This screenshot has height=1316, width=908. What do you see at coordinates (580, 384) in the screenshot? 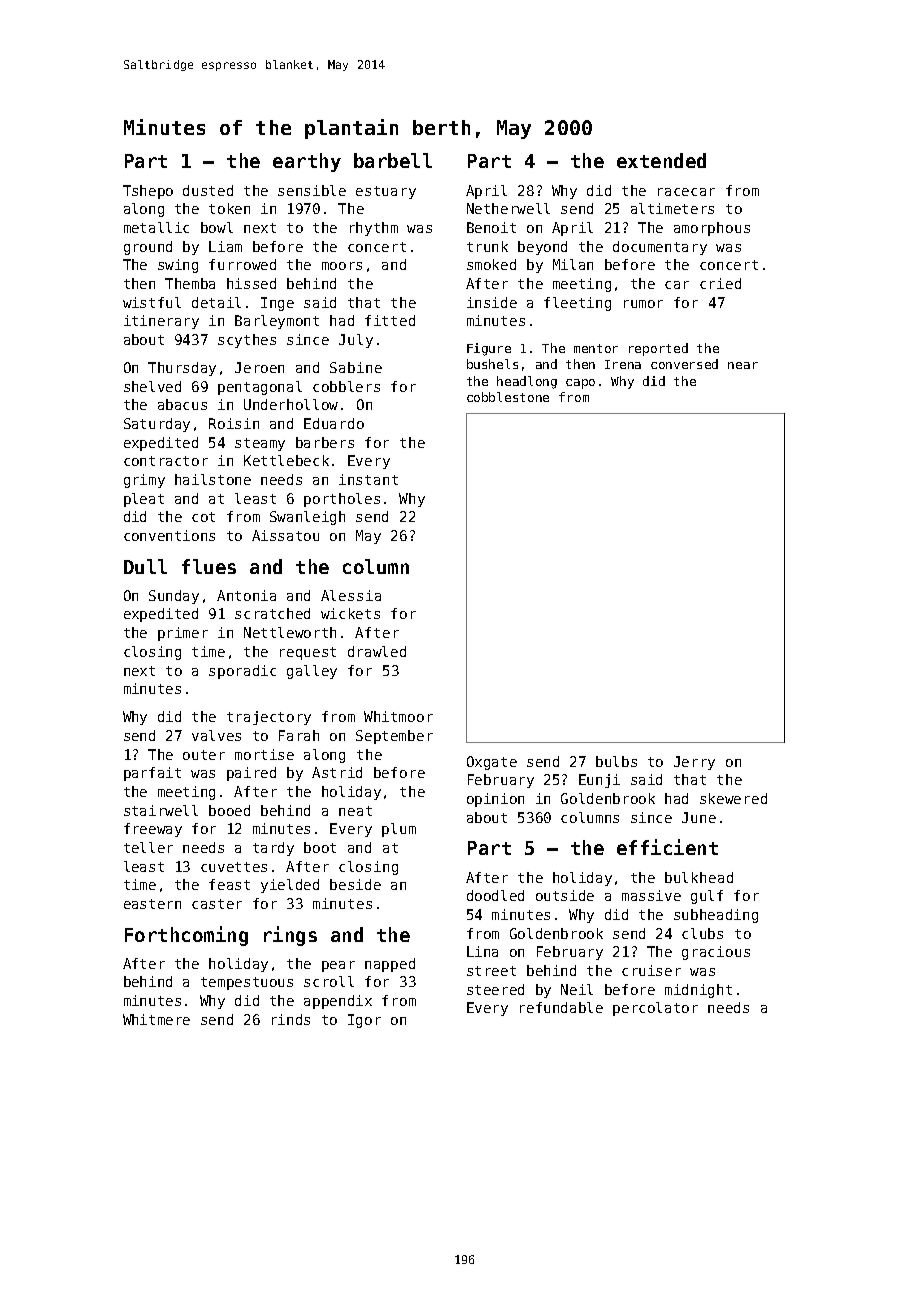
I see `capo` at bounding box center [580, 384].
